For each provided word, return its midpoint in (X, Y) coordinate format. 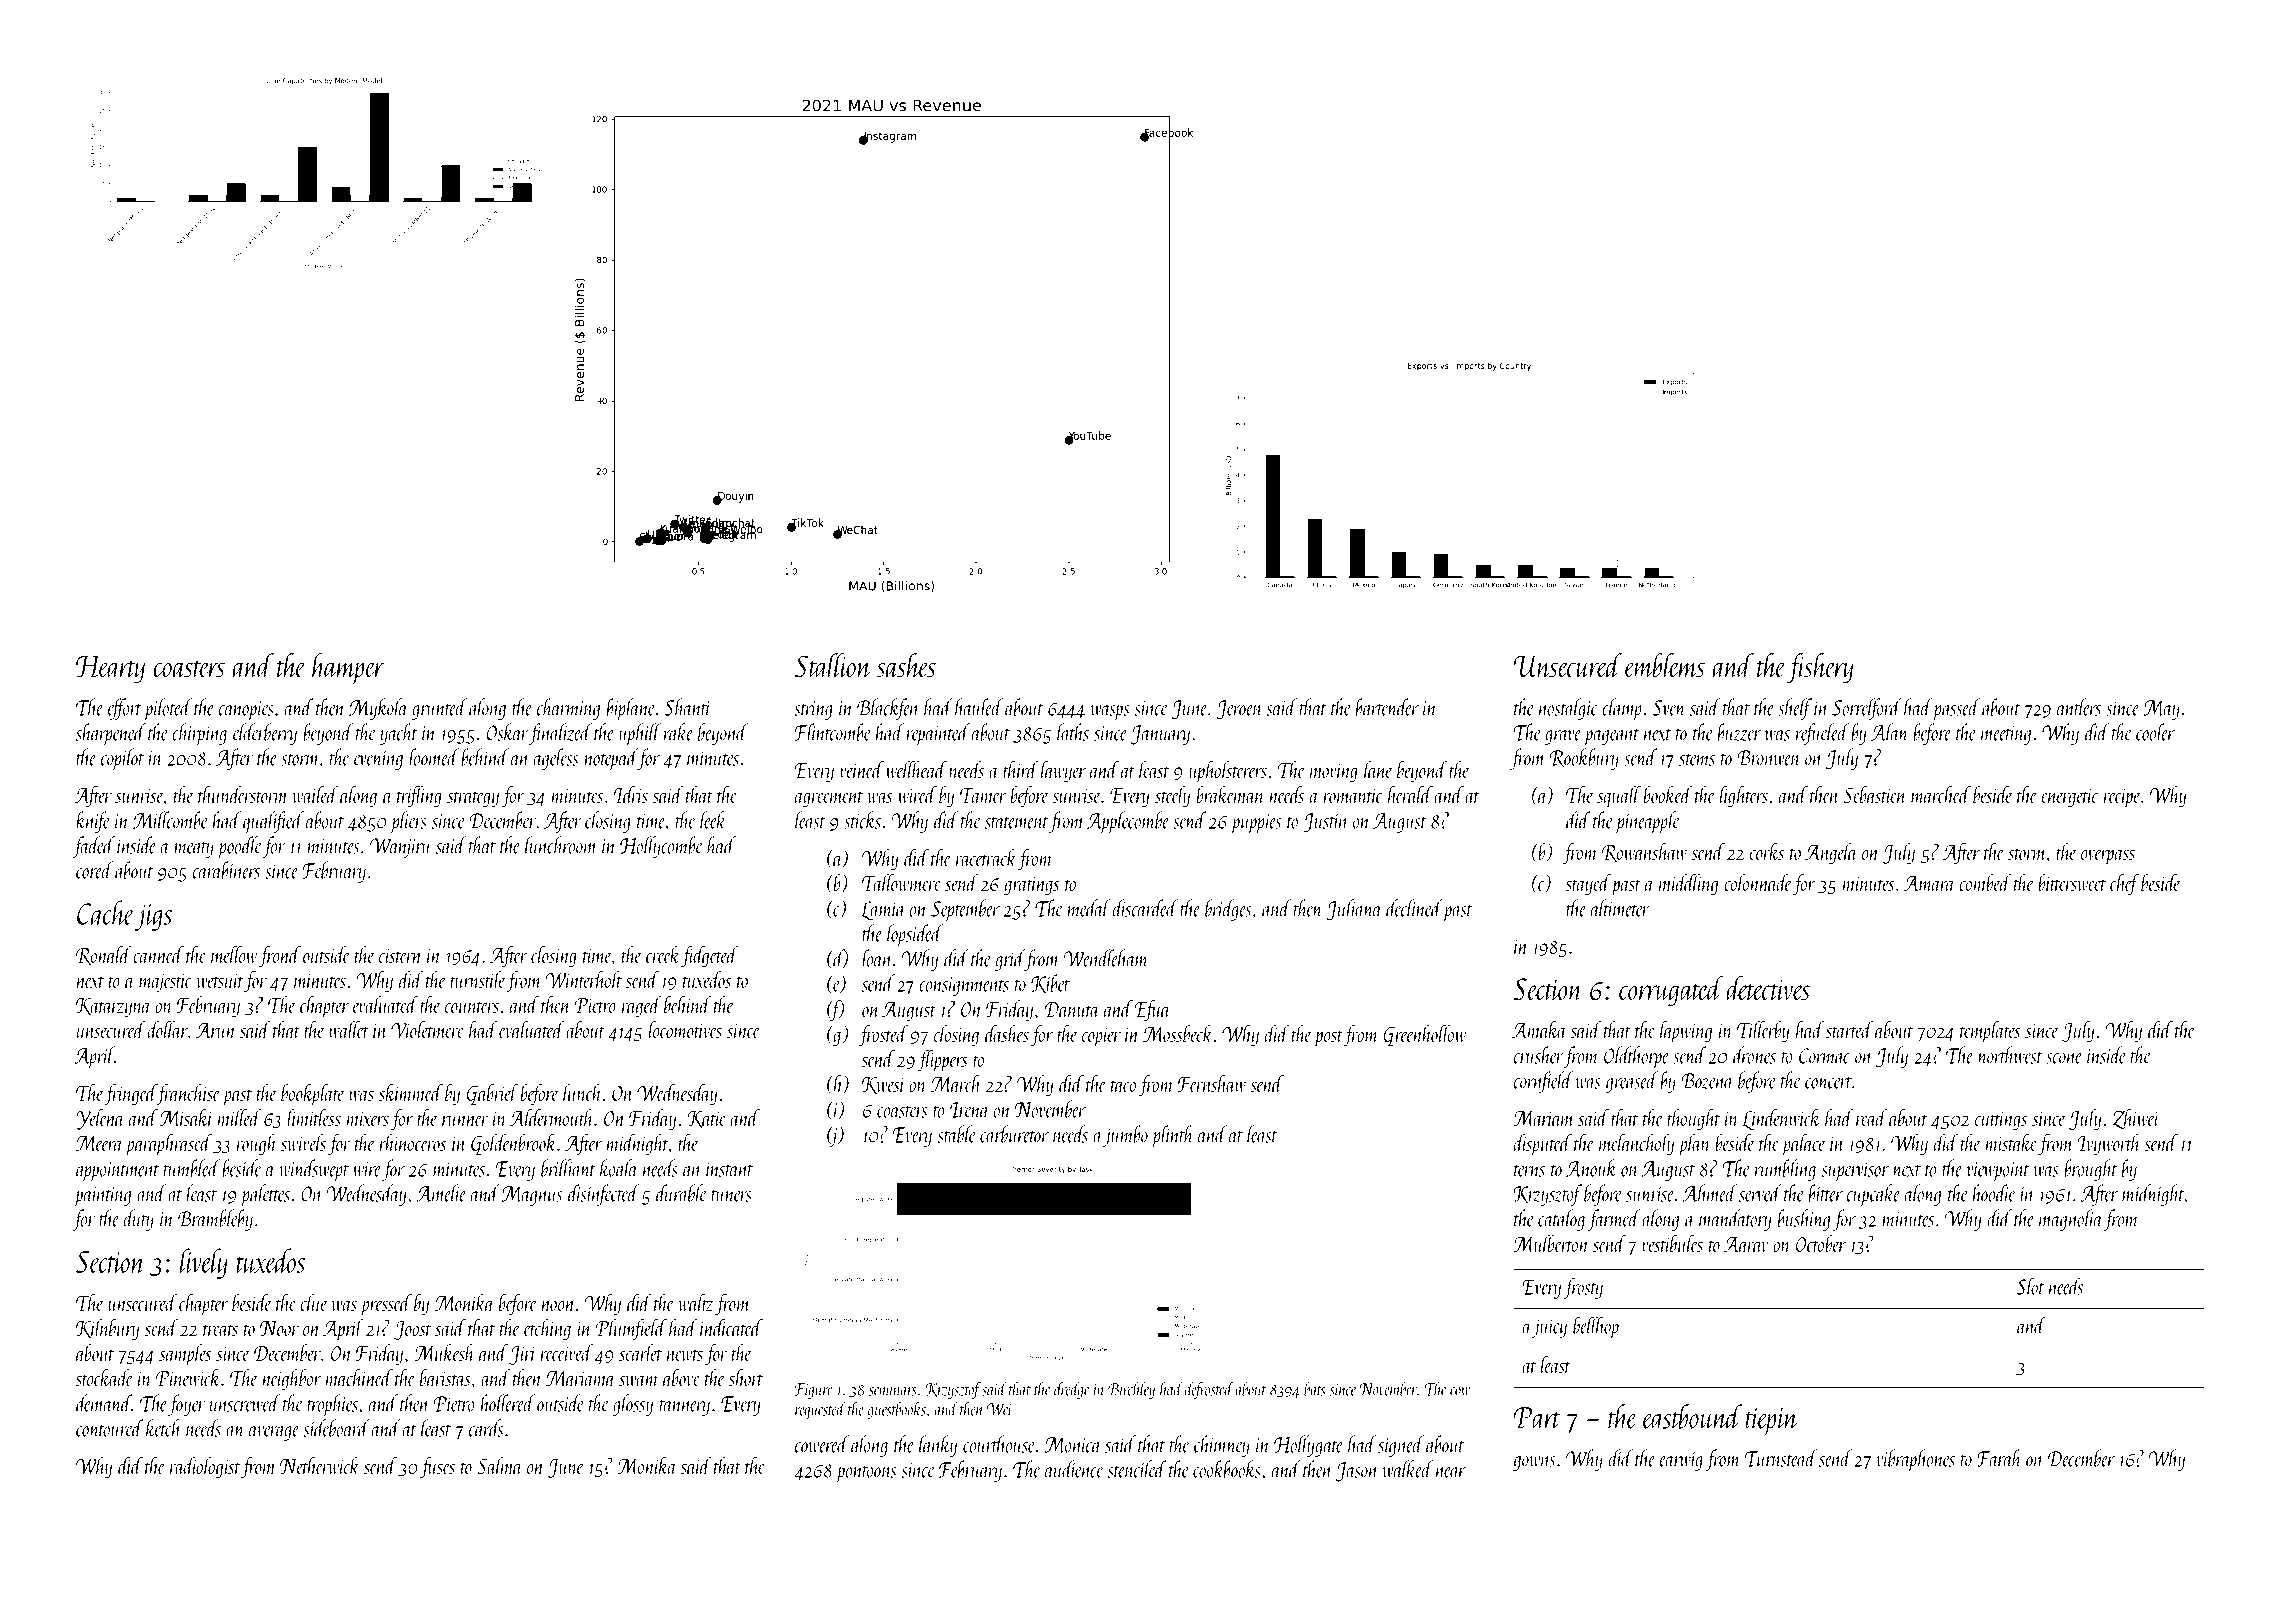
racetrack (986, 857)
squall (1619, 797)
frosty (1583, 1288)
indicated (731, 1327)
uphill (640, 734)
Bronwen (1769, 758)
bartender (1387, 707)
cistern (400, 955)
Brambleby (215, 1220)
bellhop (1596, 1327)
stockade (104, 1377)
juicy (1549, 1328)
